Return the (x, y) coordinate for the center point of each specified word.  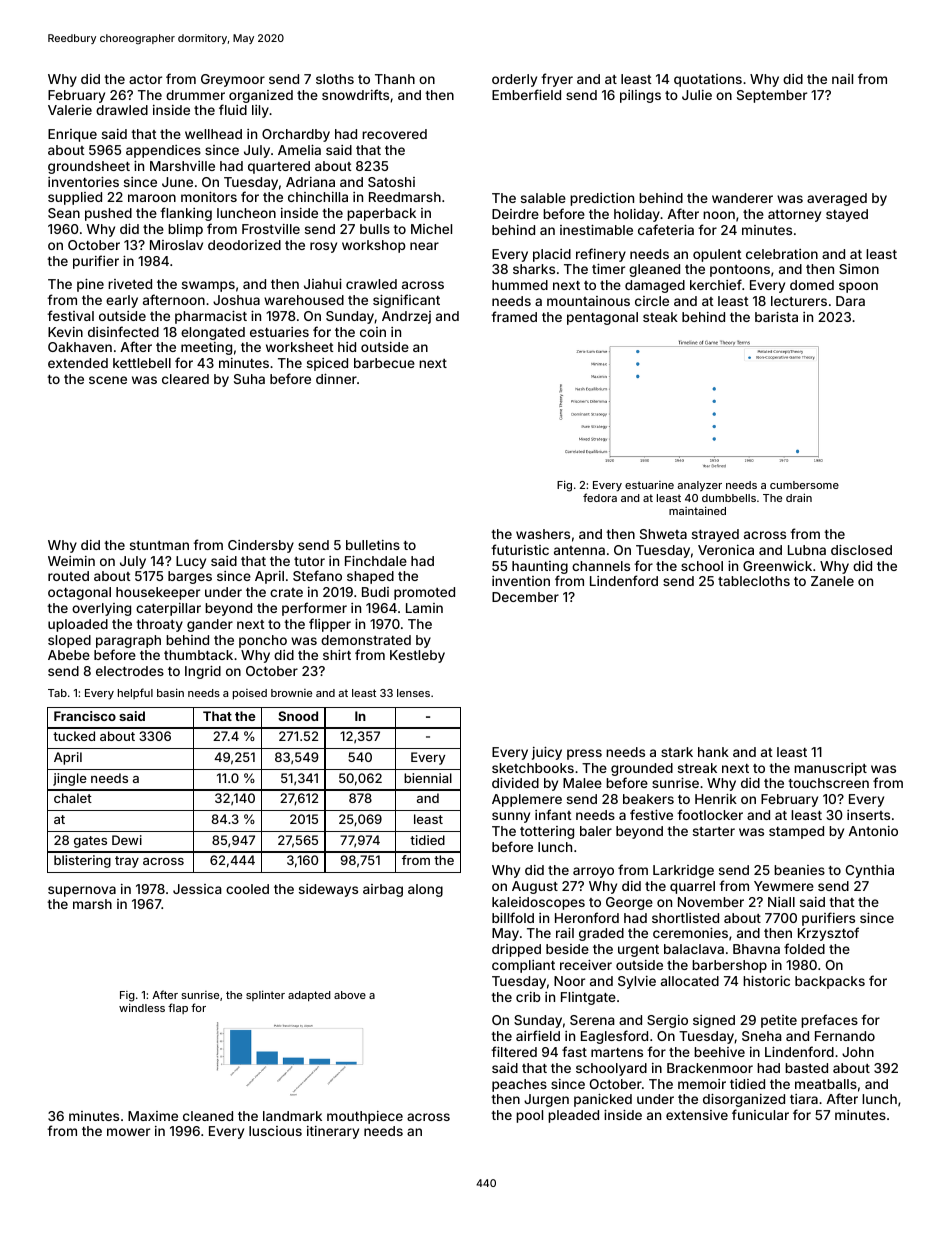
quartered (279, 167)
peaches (519, 1085)
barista (776, 316)
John (858, 1052)
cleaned (208, 1116)
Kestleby (417, 656)
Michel (431, 229)
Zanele (832, 581)
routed (68, 576)
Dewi (127, 840)
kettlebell (142, 363)
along (425, 890)
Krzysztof (828, 934)
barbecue (384, 363)
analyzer (699, 486)
